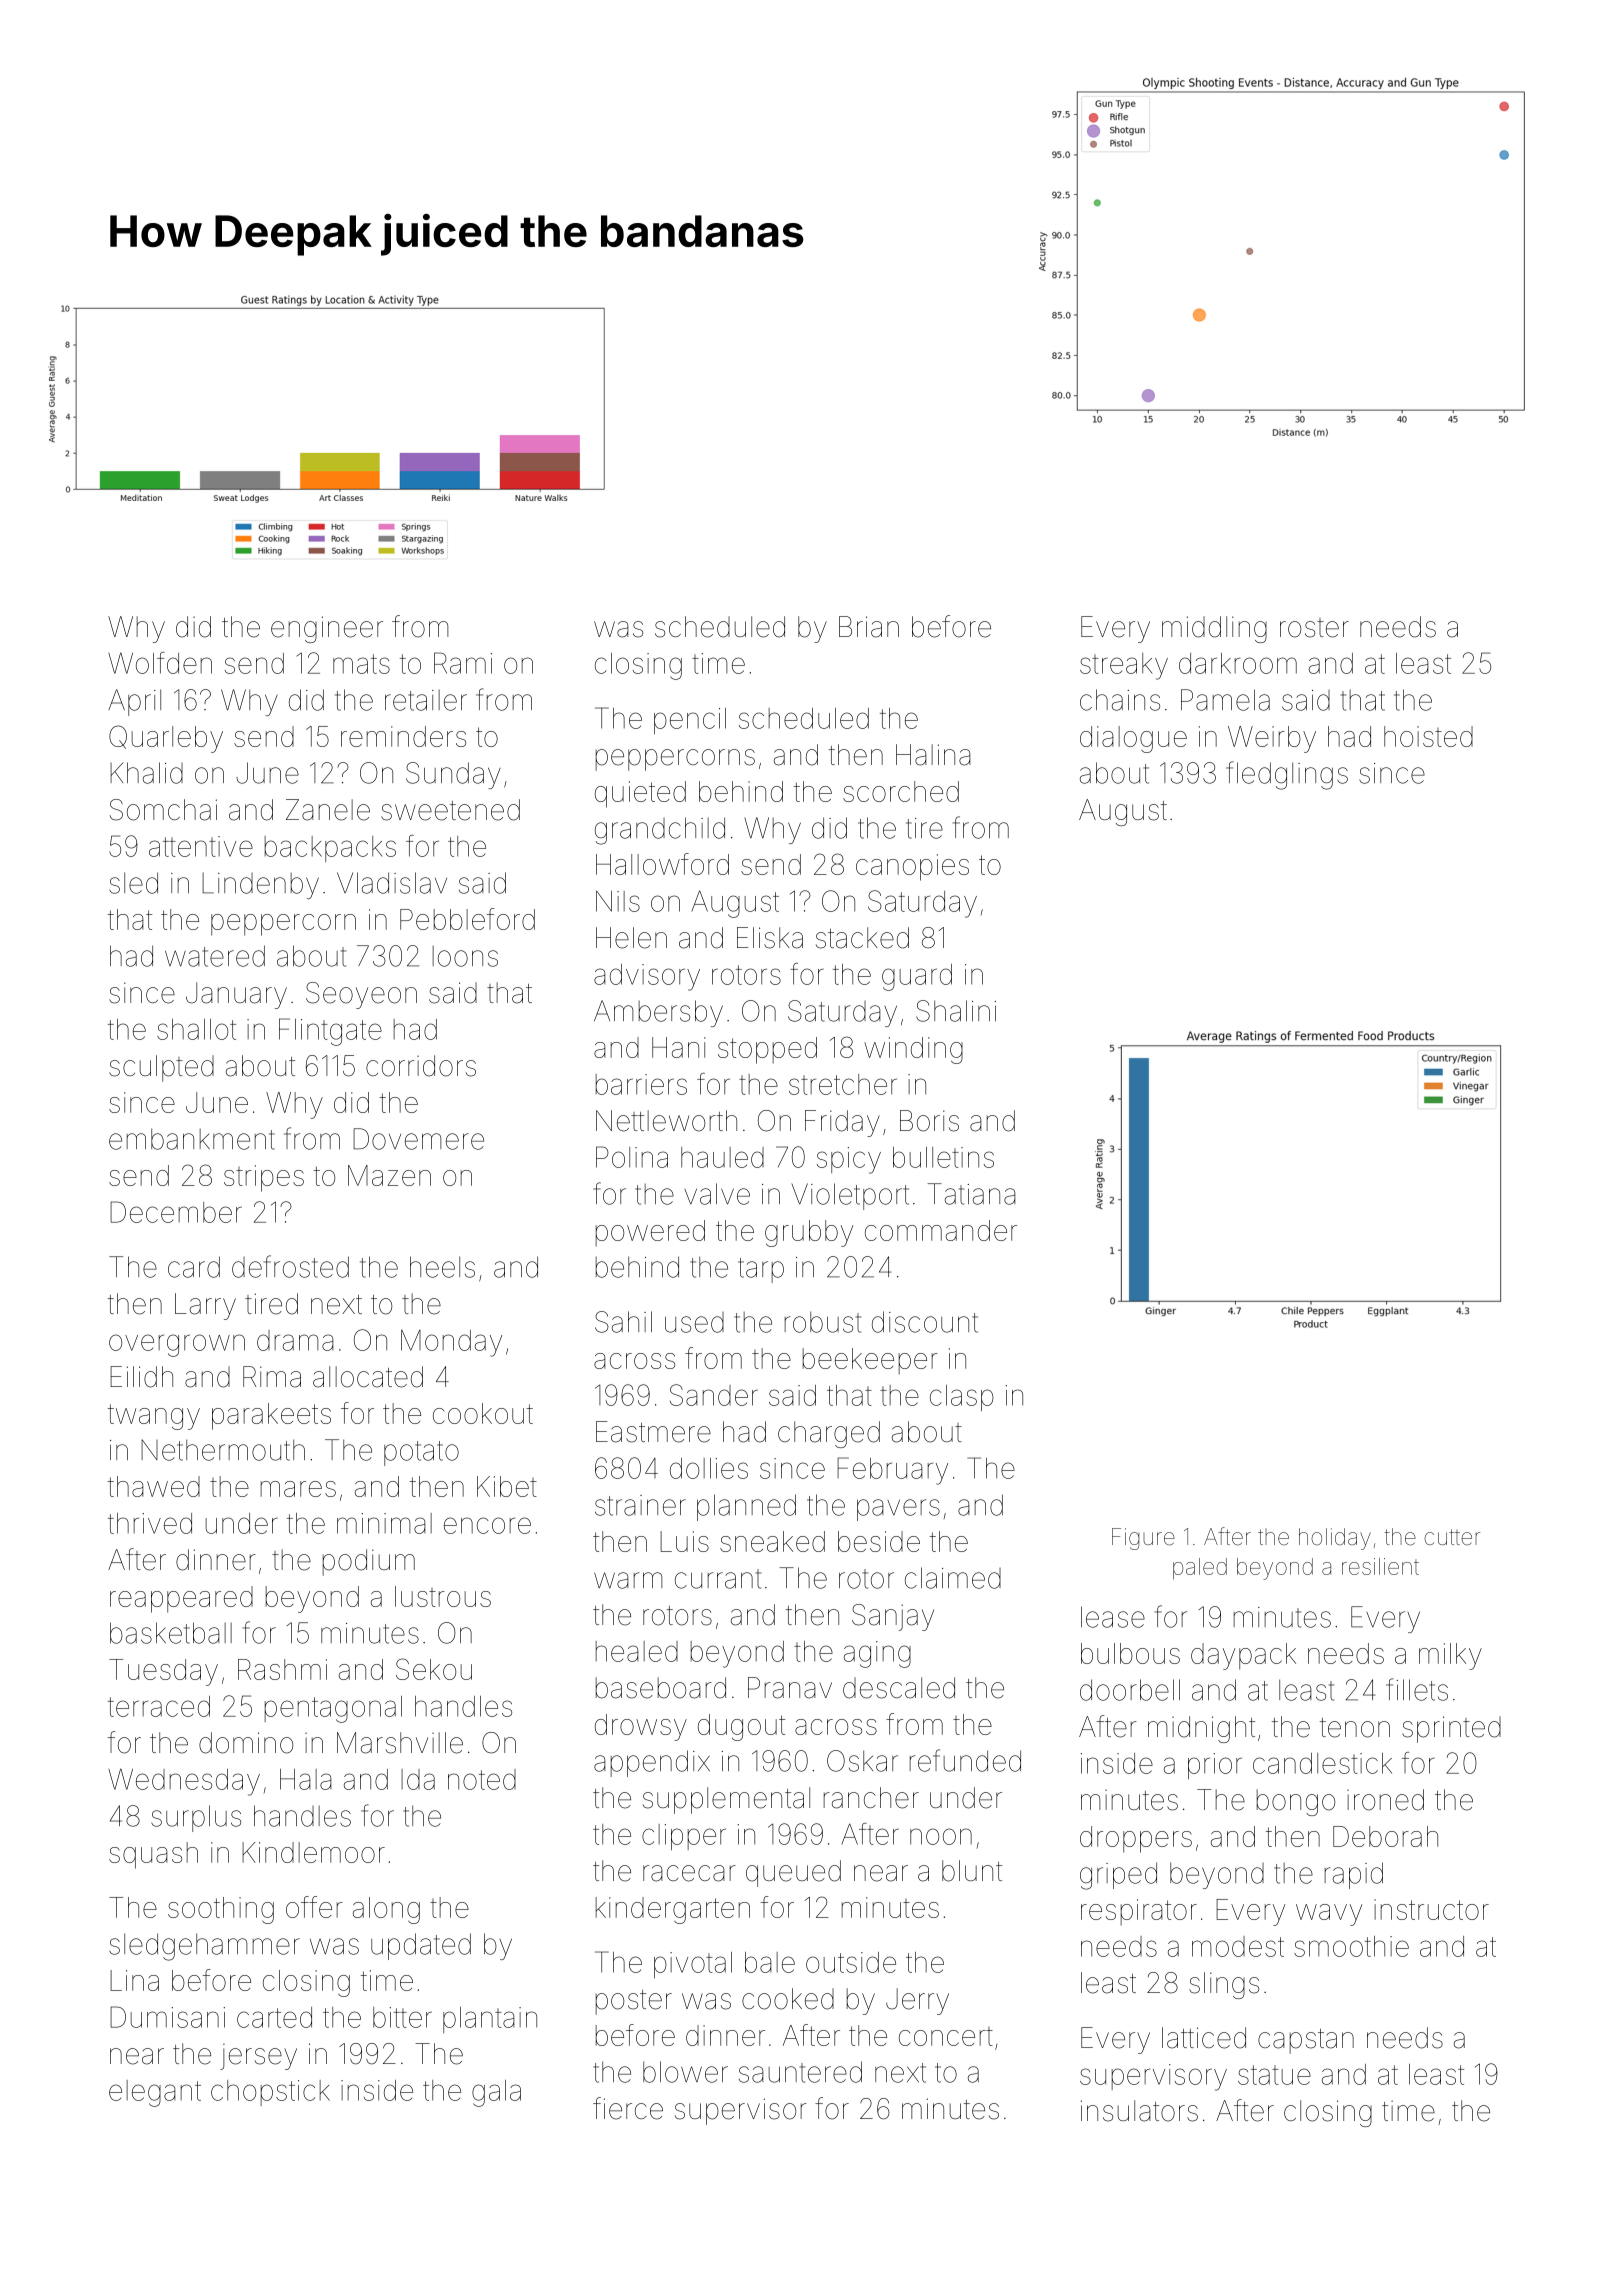  What do you see at coordinates (155, 2093) in the page?
I see `elegant` at bounding box center [155, 2093].
